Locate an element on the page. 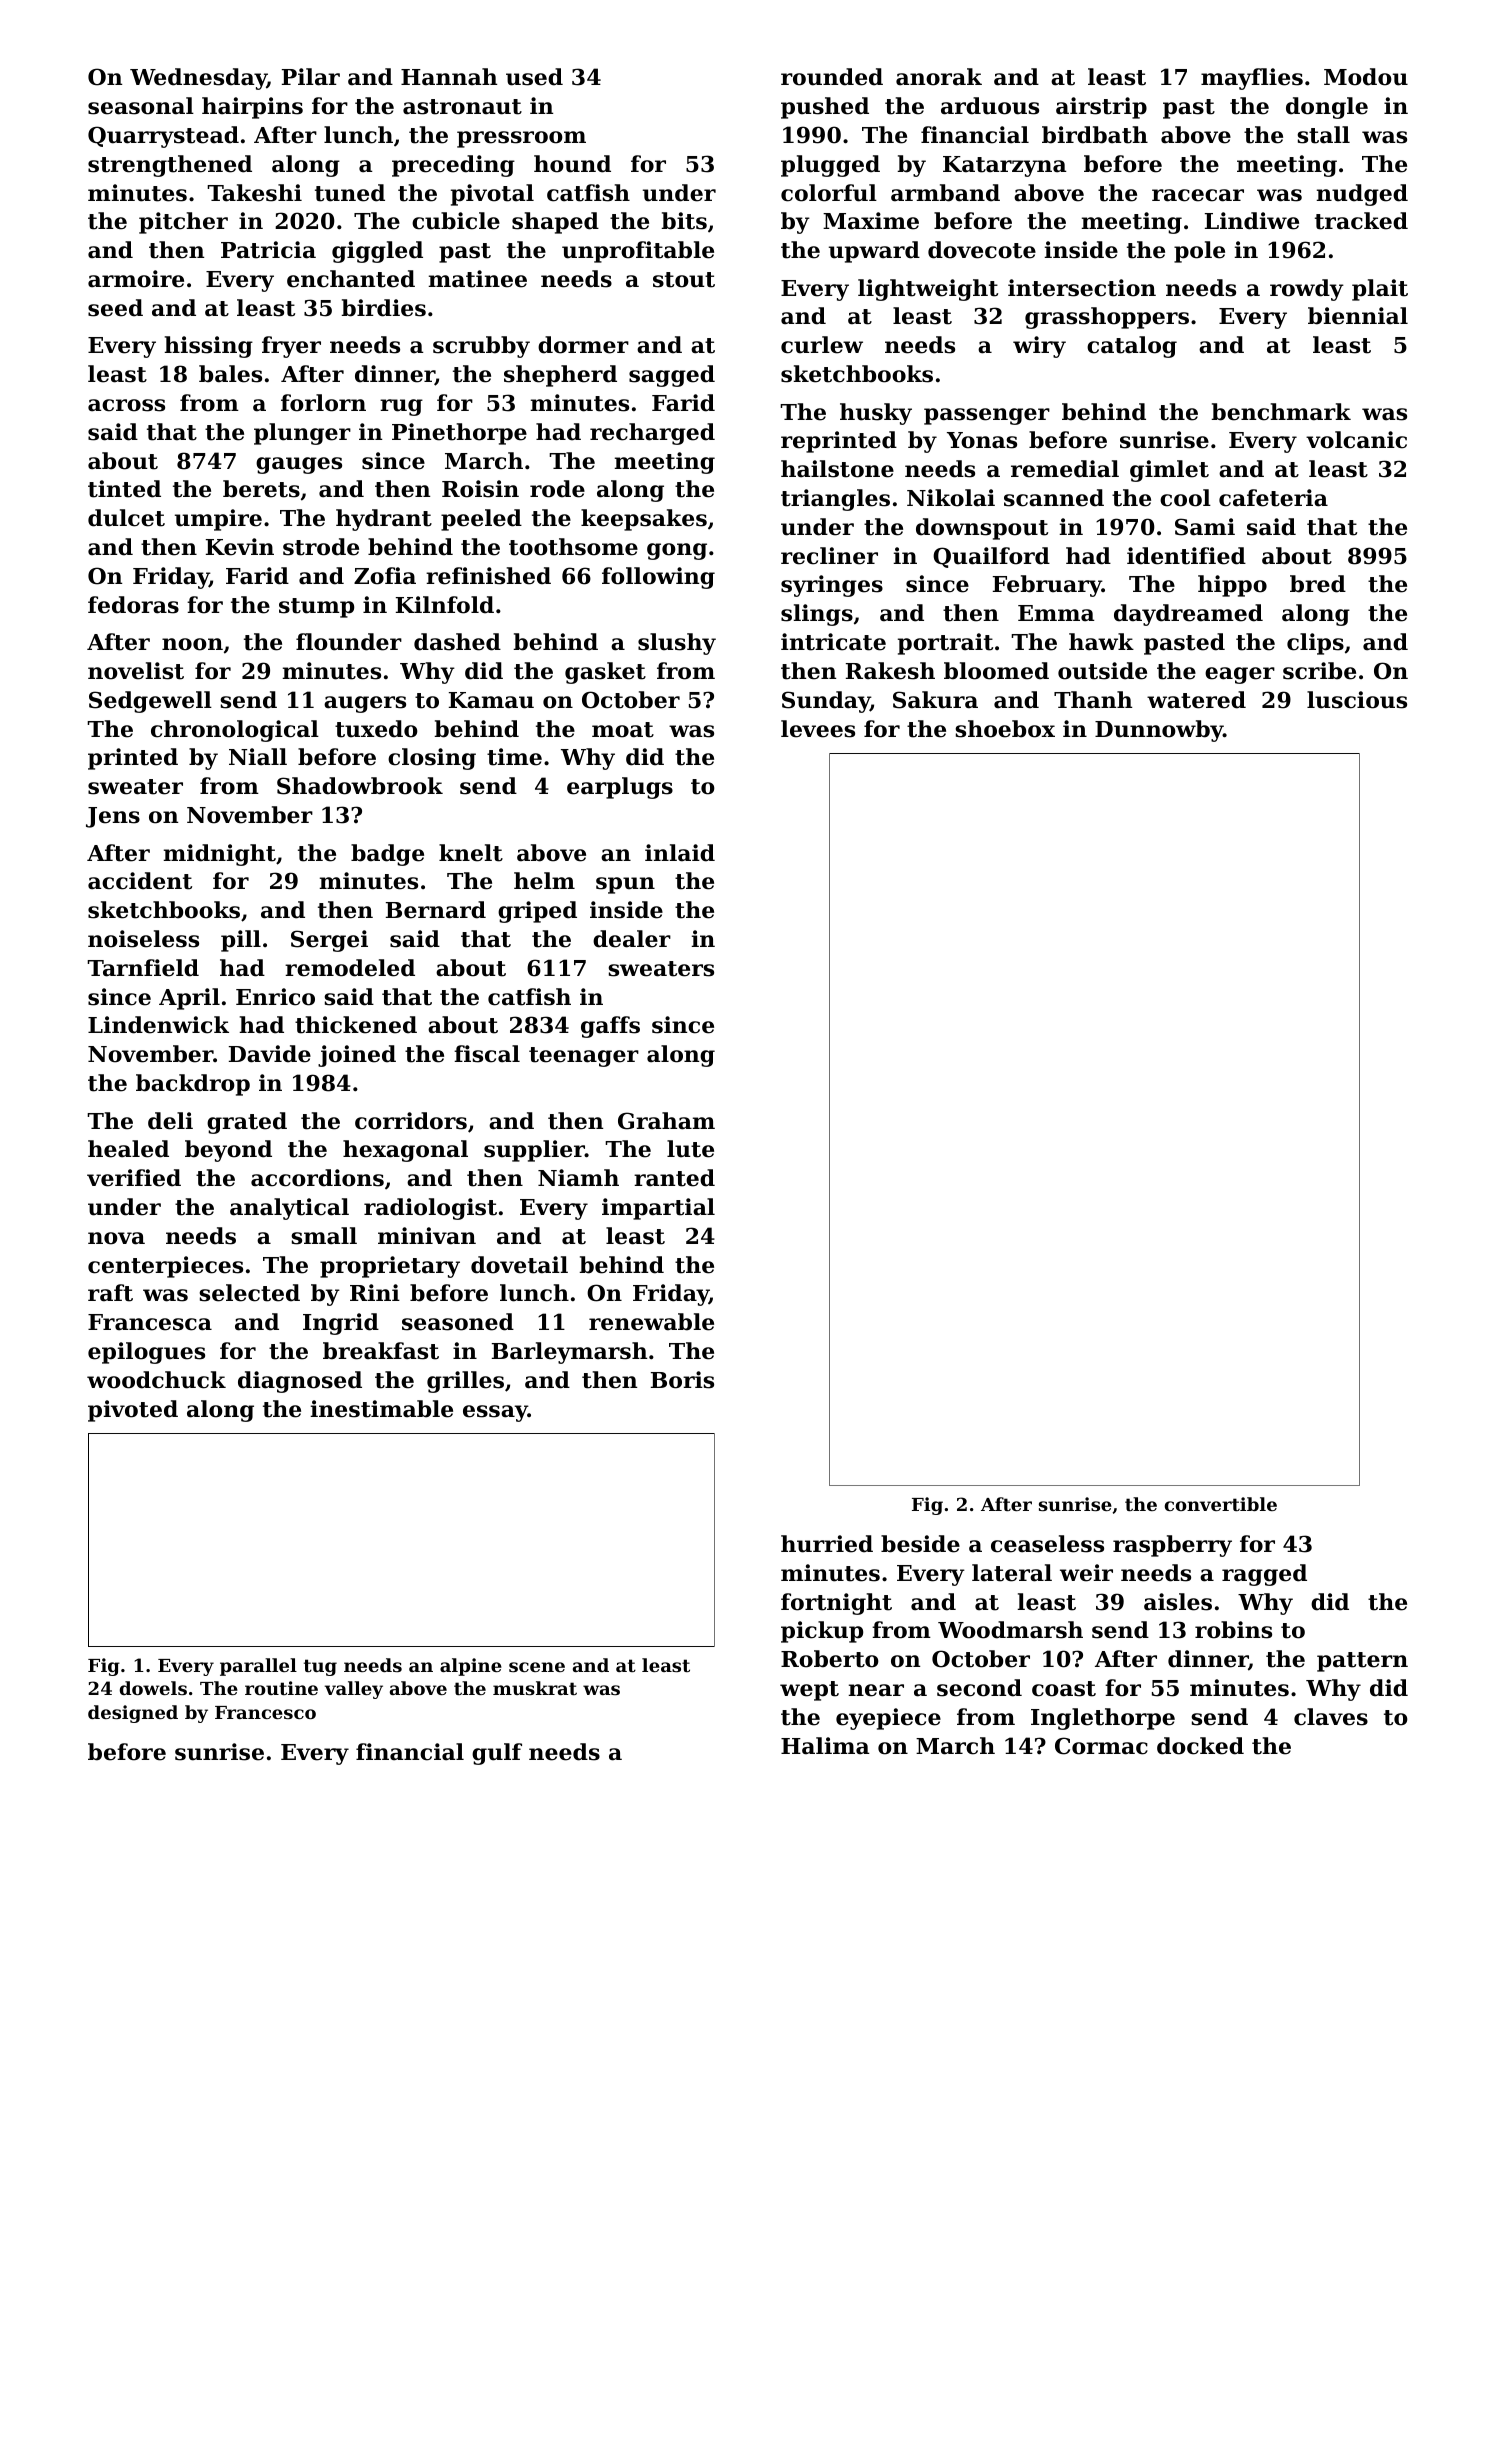  stump is located at coordinates (316, 608).
